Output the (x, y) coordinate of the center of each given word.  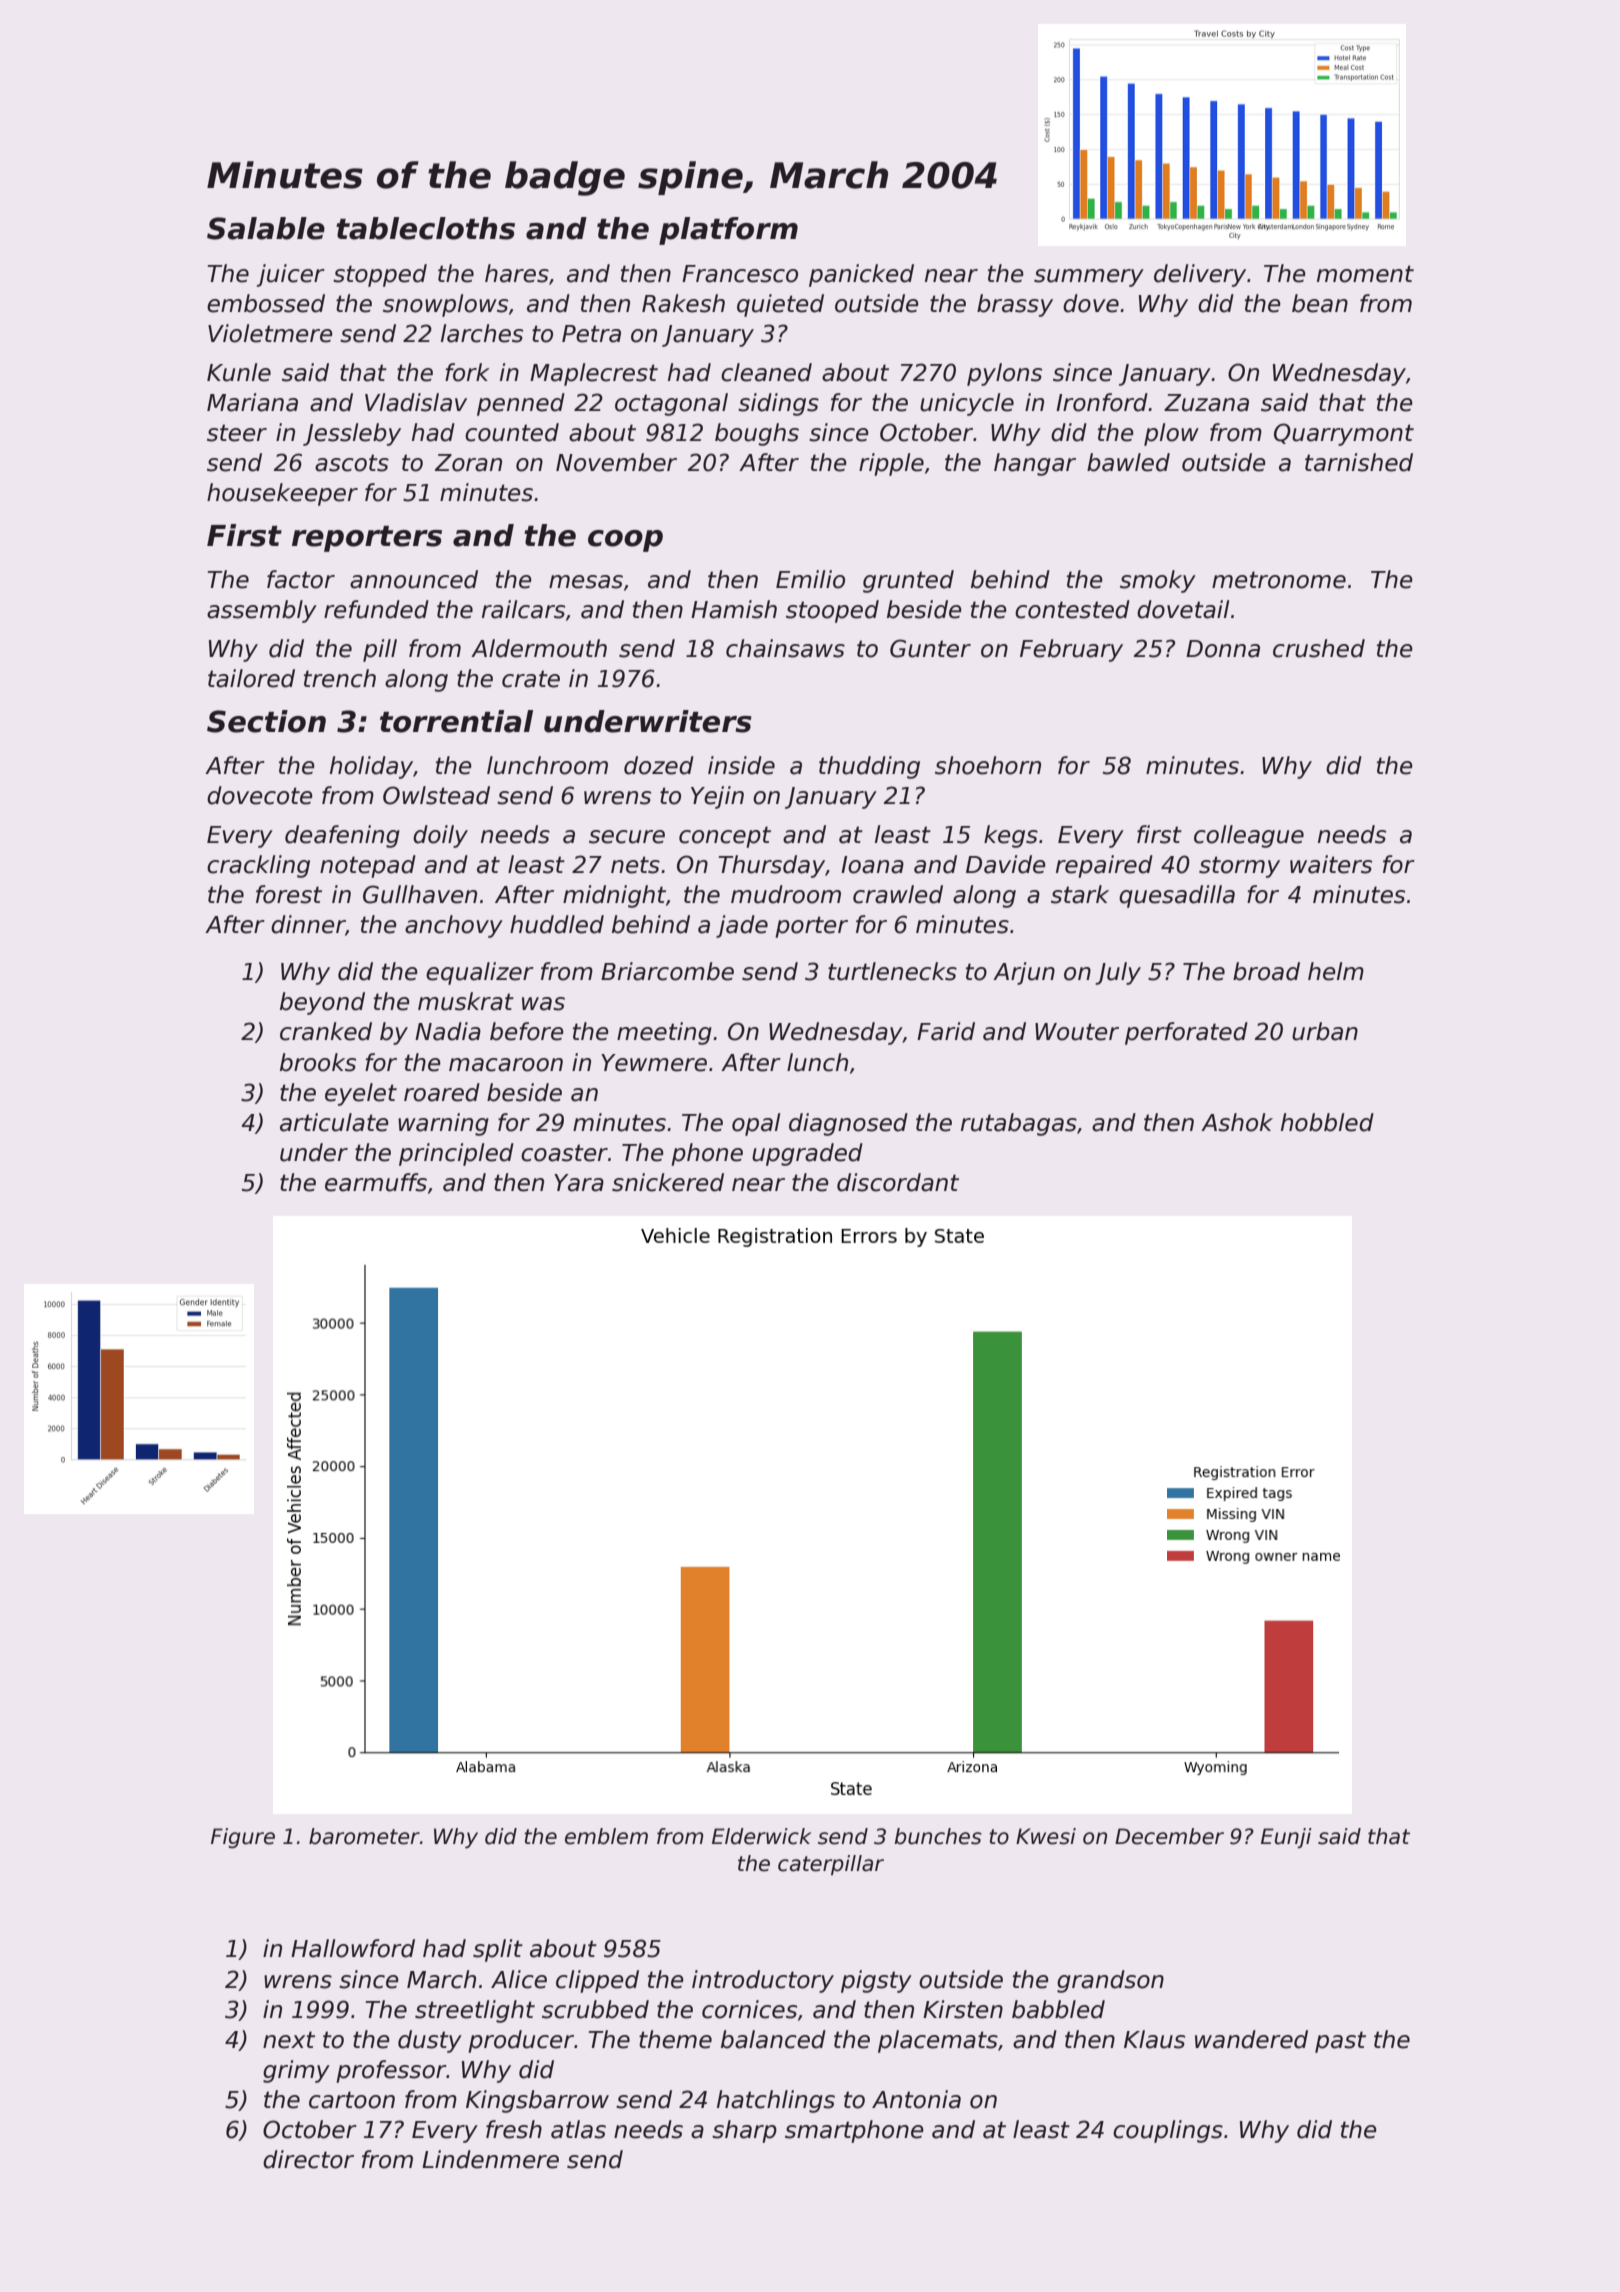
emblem (606, 1836)
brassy (1015, 305)
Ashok (1237, 1122)
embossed (266, 303)
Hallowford (353, 1948)
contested (1072, 609)
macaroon (506, 1065)
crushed (1319, 648)
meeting (664, 1033)
